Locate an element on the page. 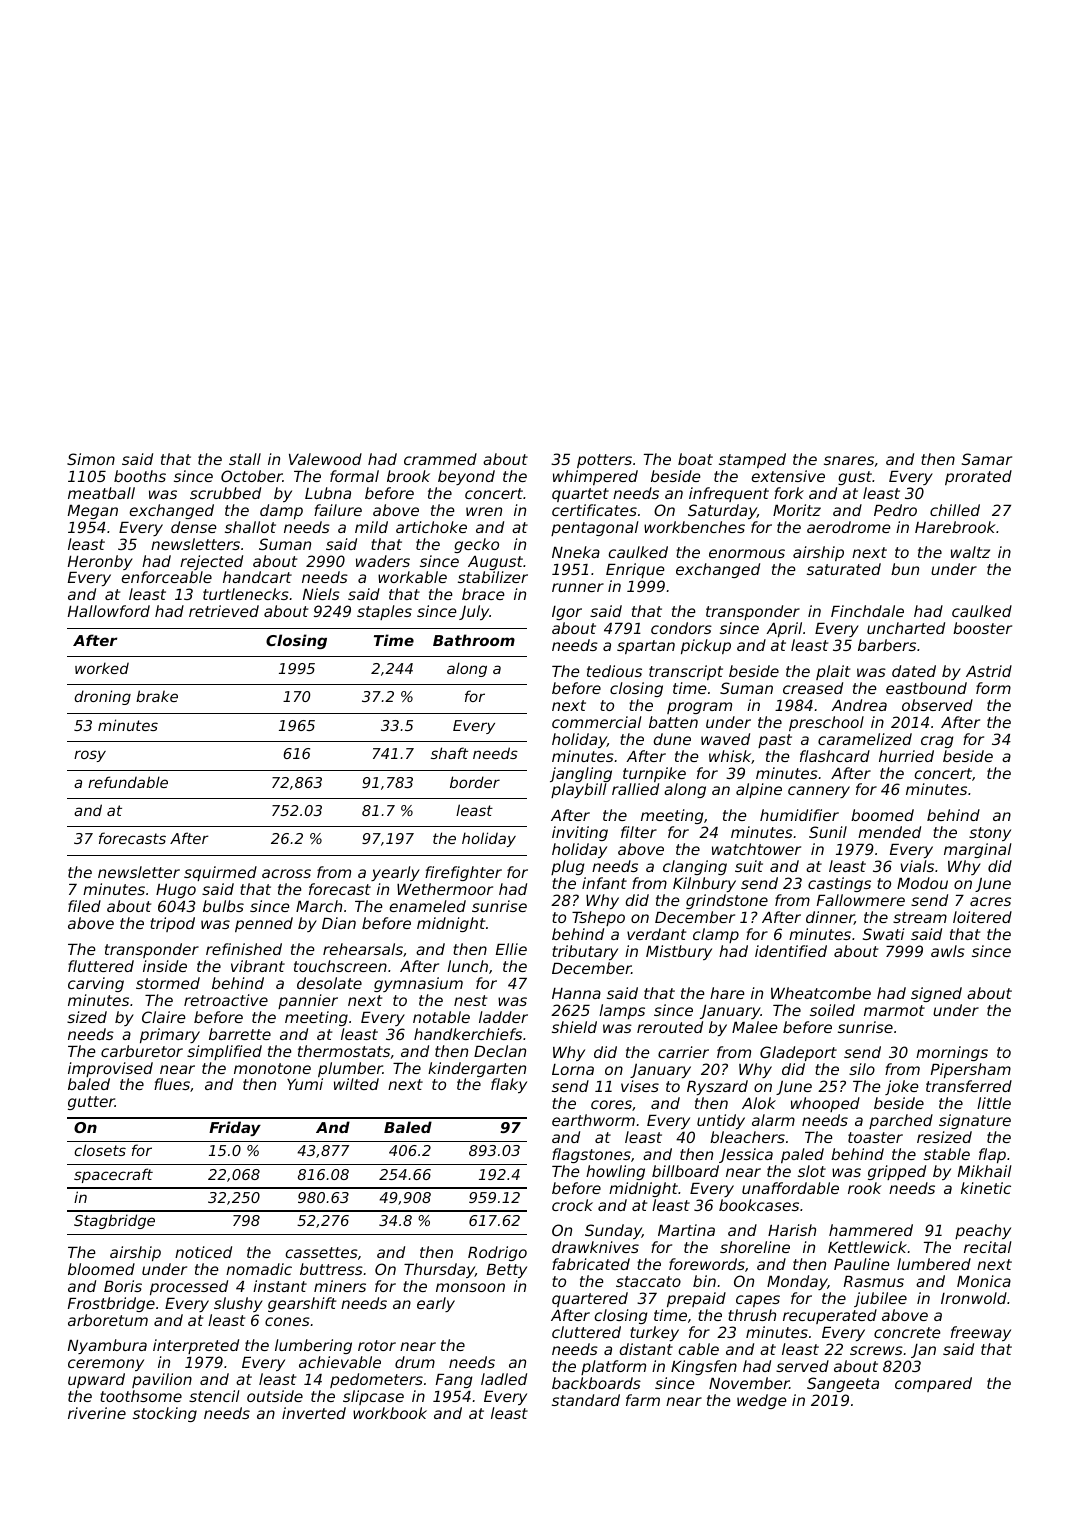 The width and height of the page is (1079, 1527). crammed is located at coordinates (440, 459).
